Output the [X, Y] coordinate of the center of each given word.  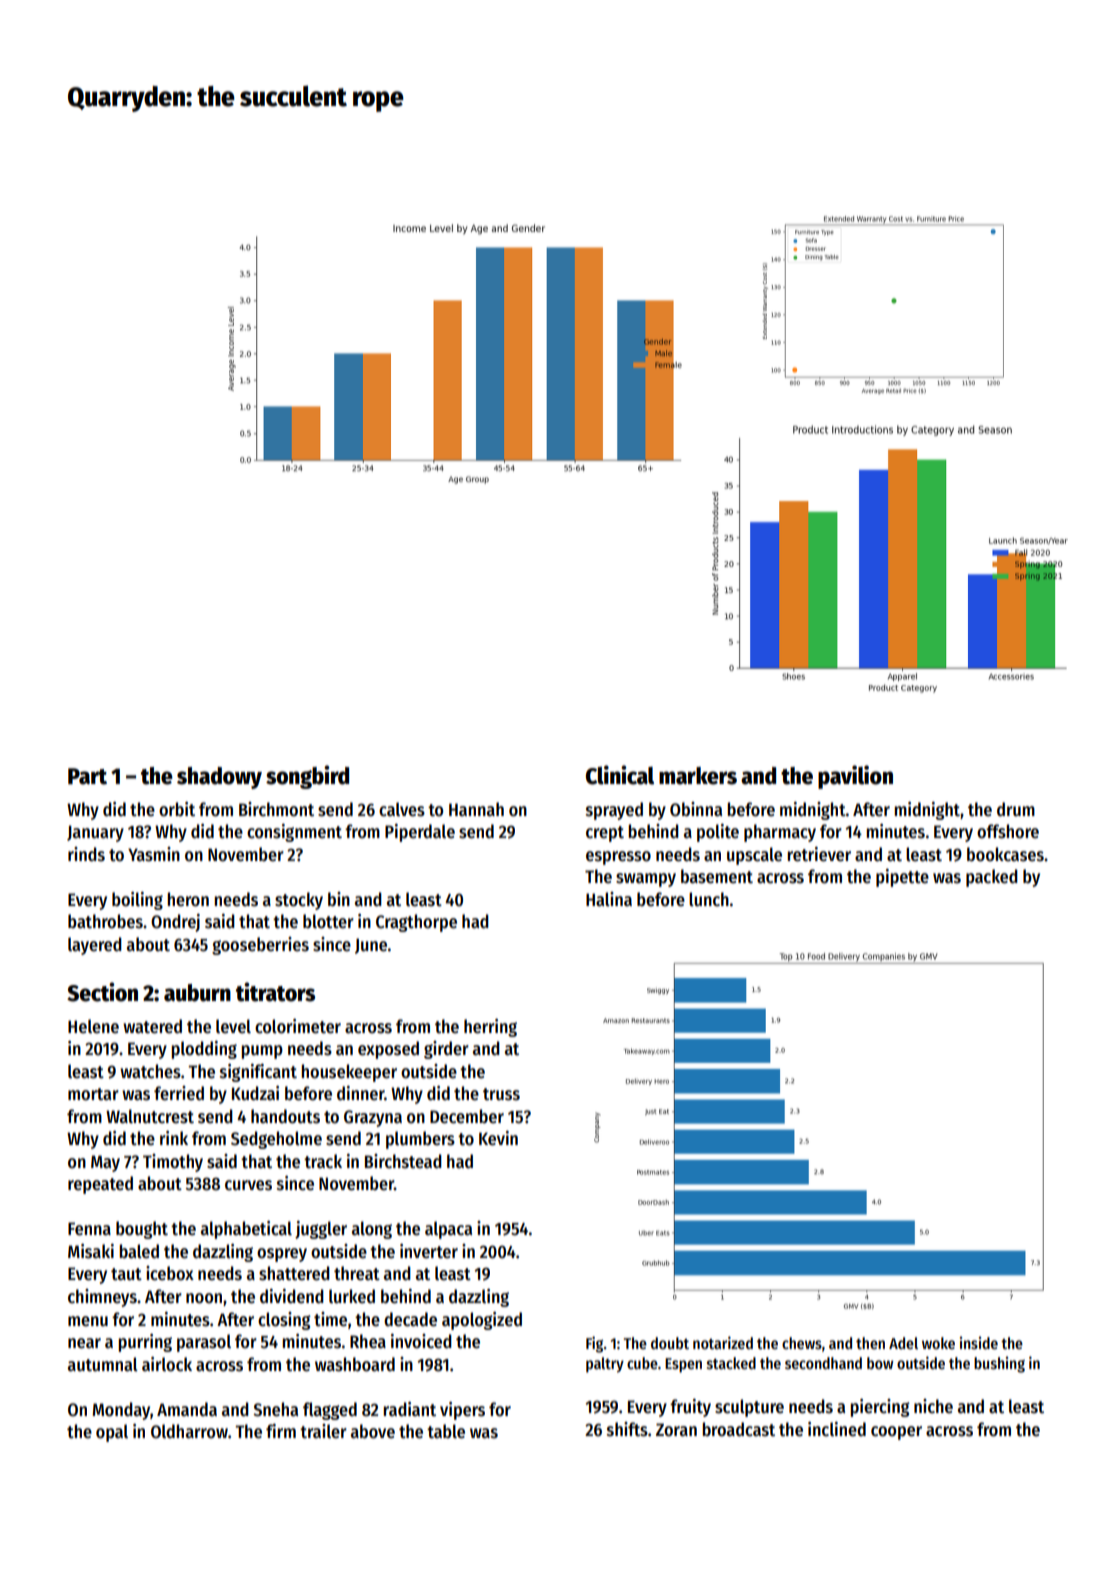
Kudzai [255, 1093]
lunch [709, 899]
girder [446, 1050]
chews [802, 1343]
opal [112, 1433]
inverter [429, 1251]
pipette [902, 878]
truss [501, 1094]
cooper [896, 1433]
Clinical [620, 775]
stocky [299, 901]
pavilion [855, 777]
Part [87, 776]
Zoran [676, 1430]
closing [284, 1321]
